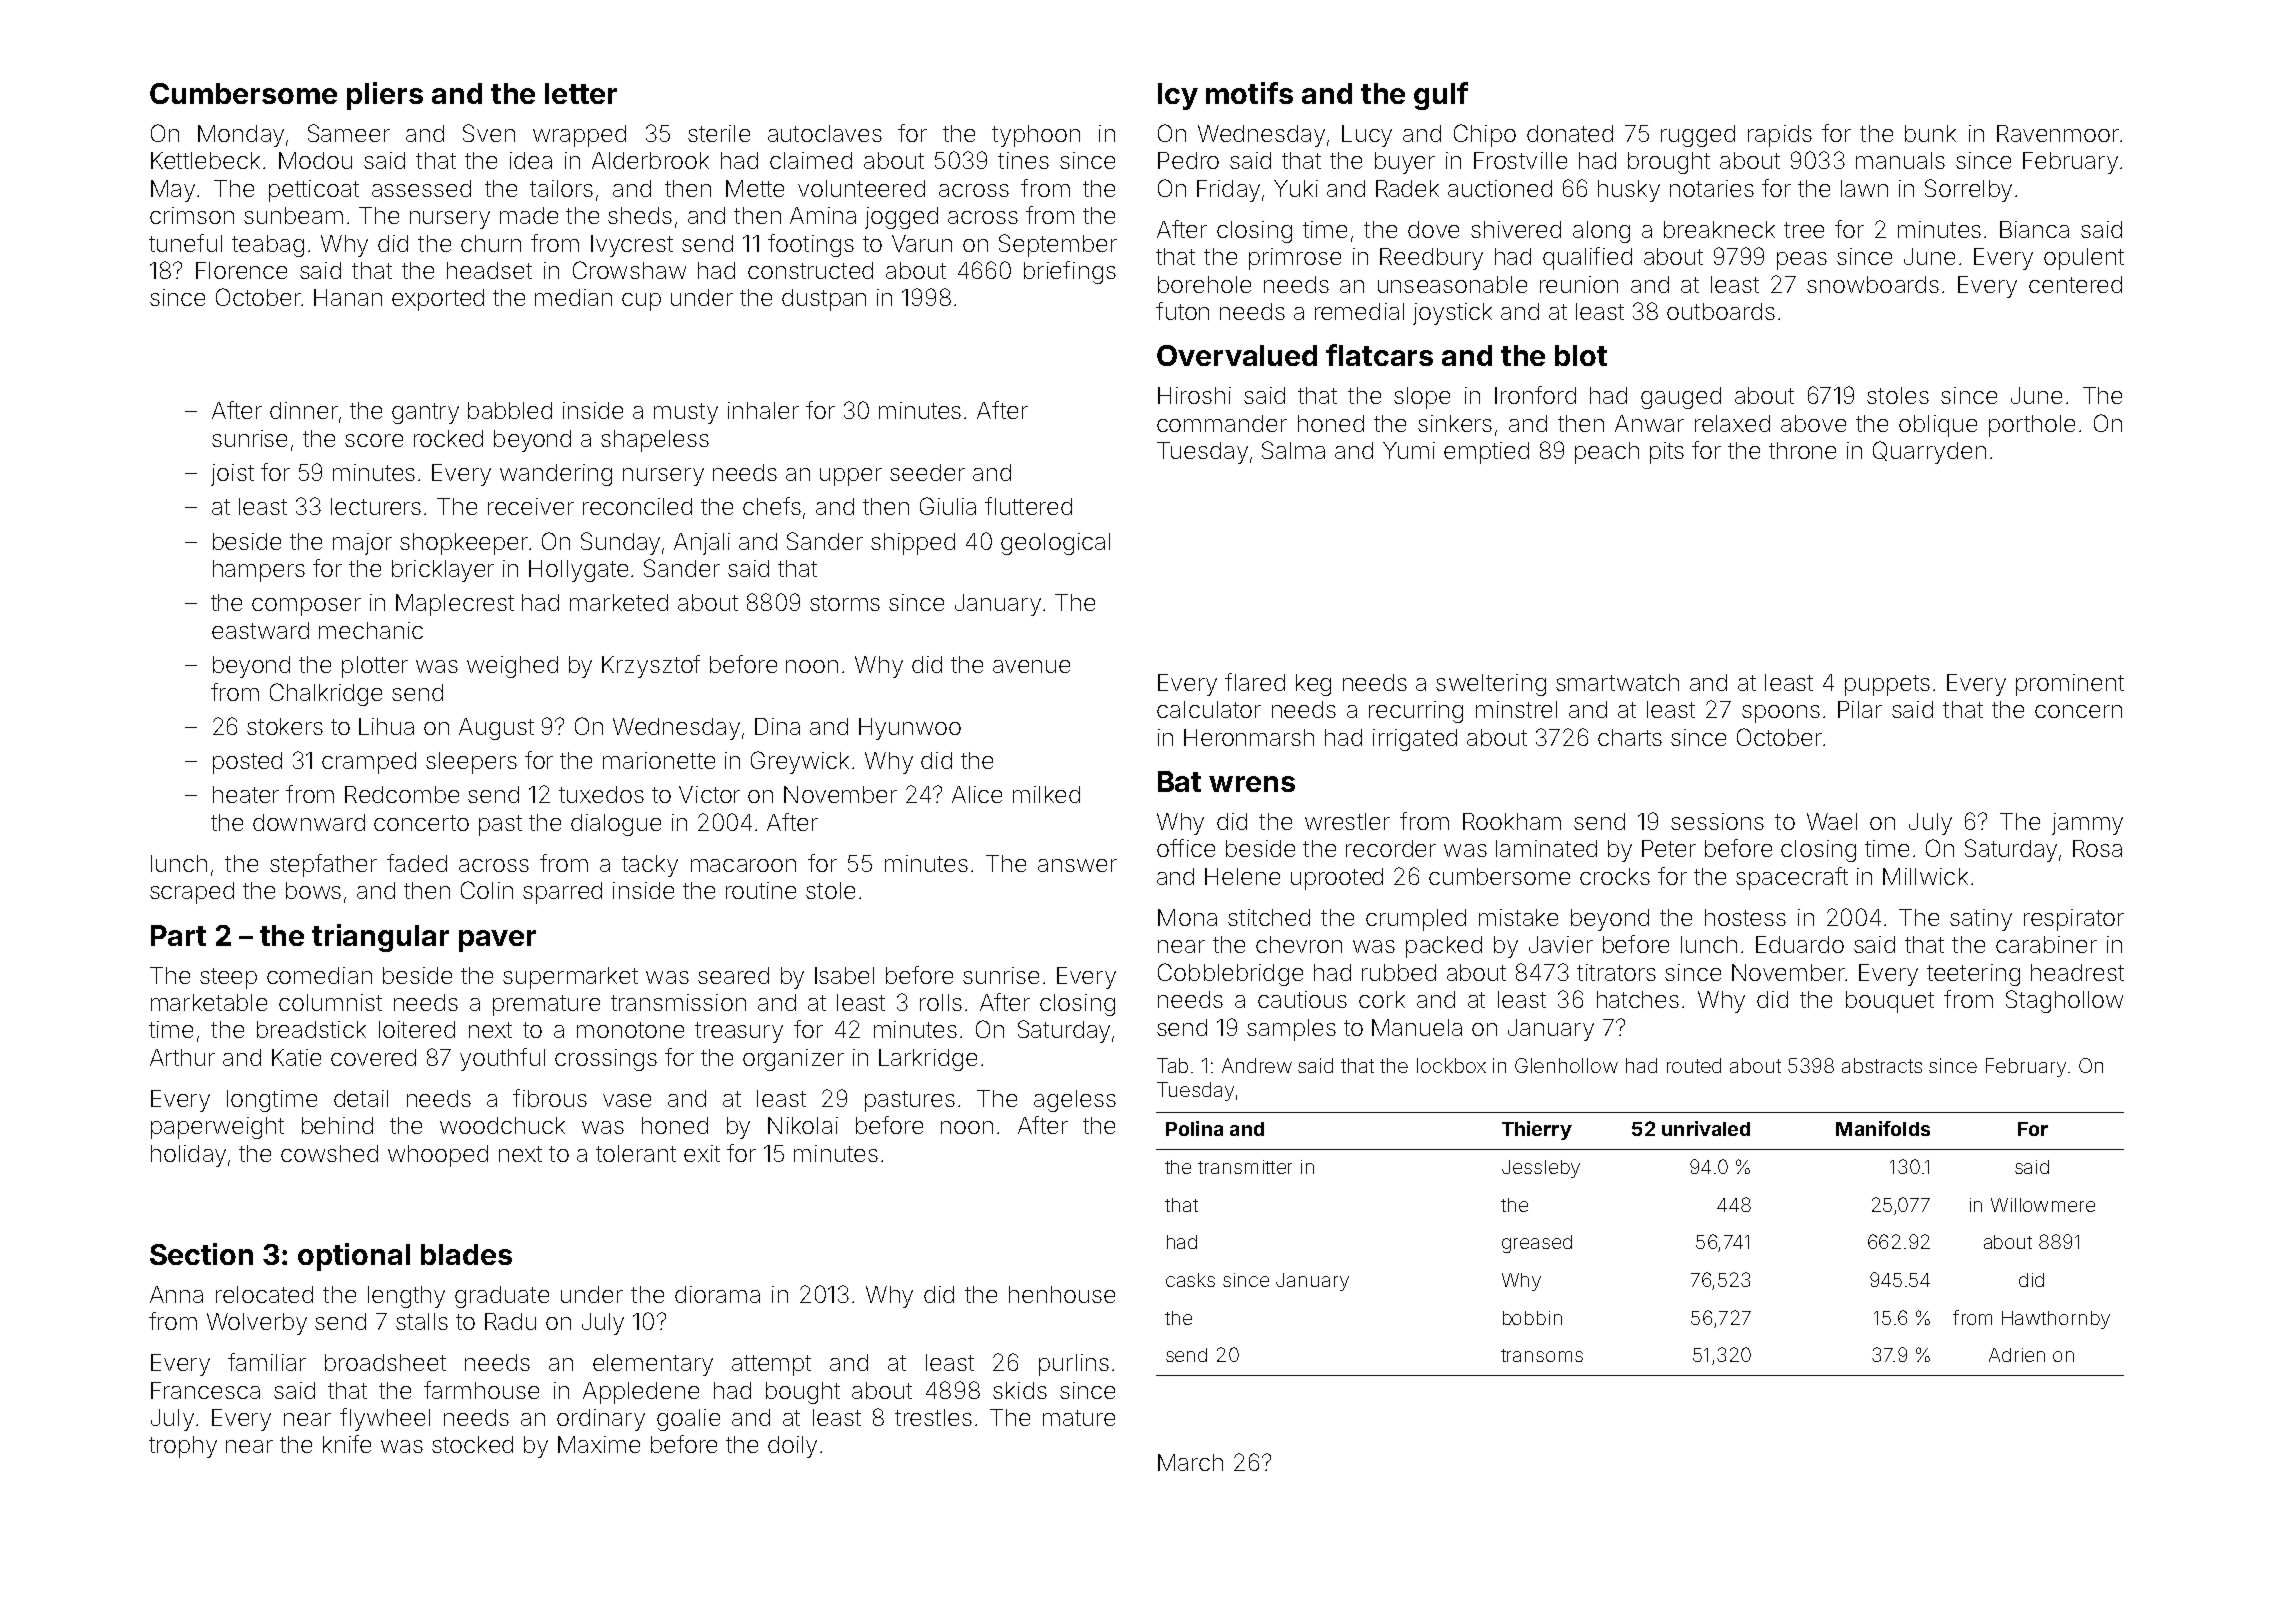  I want to click on motifs, so click(1249, 93).
